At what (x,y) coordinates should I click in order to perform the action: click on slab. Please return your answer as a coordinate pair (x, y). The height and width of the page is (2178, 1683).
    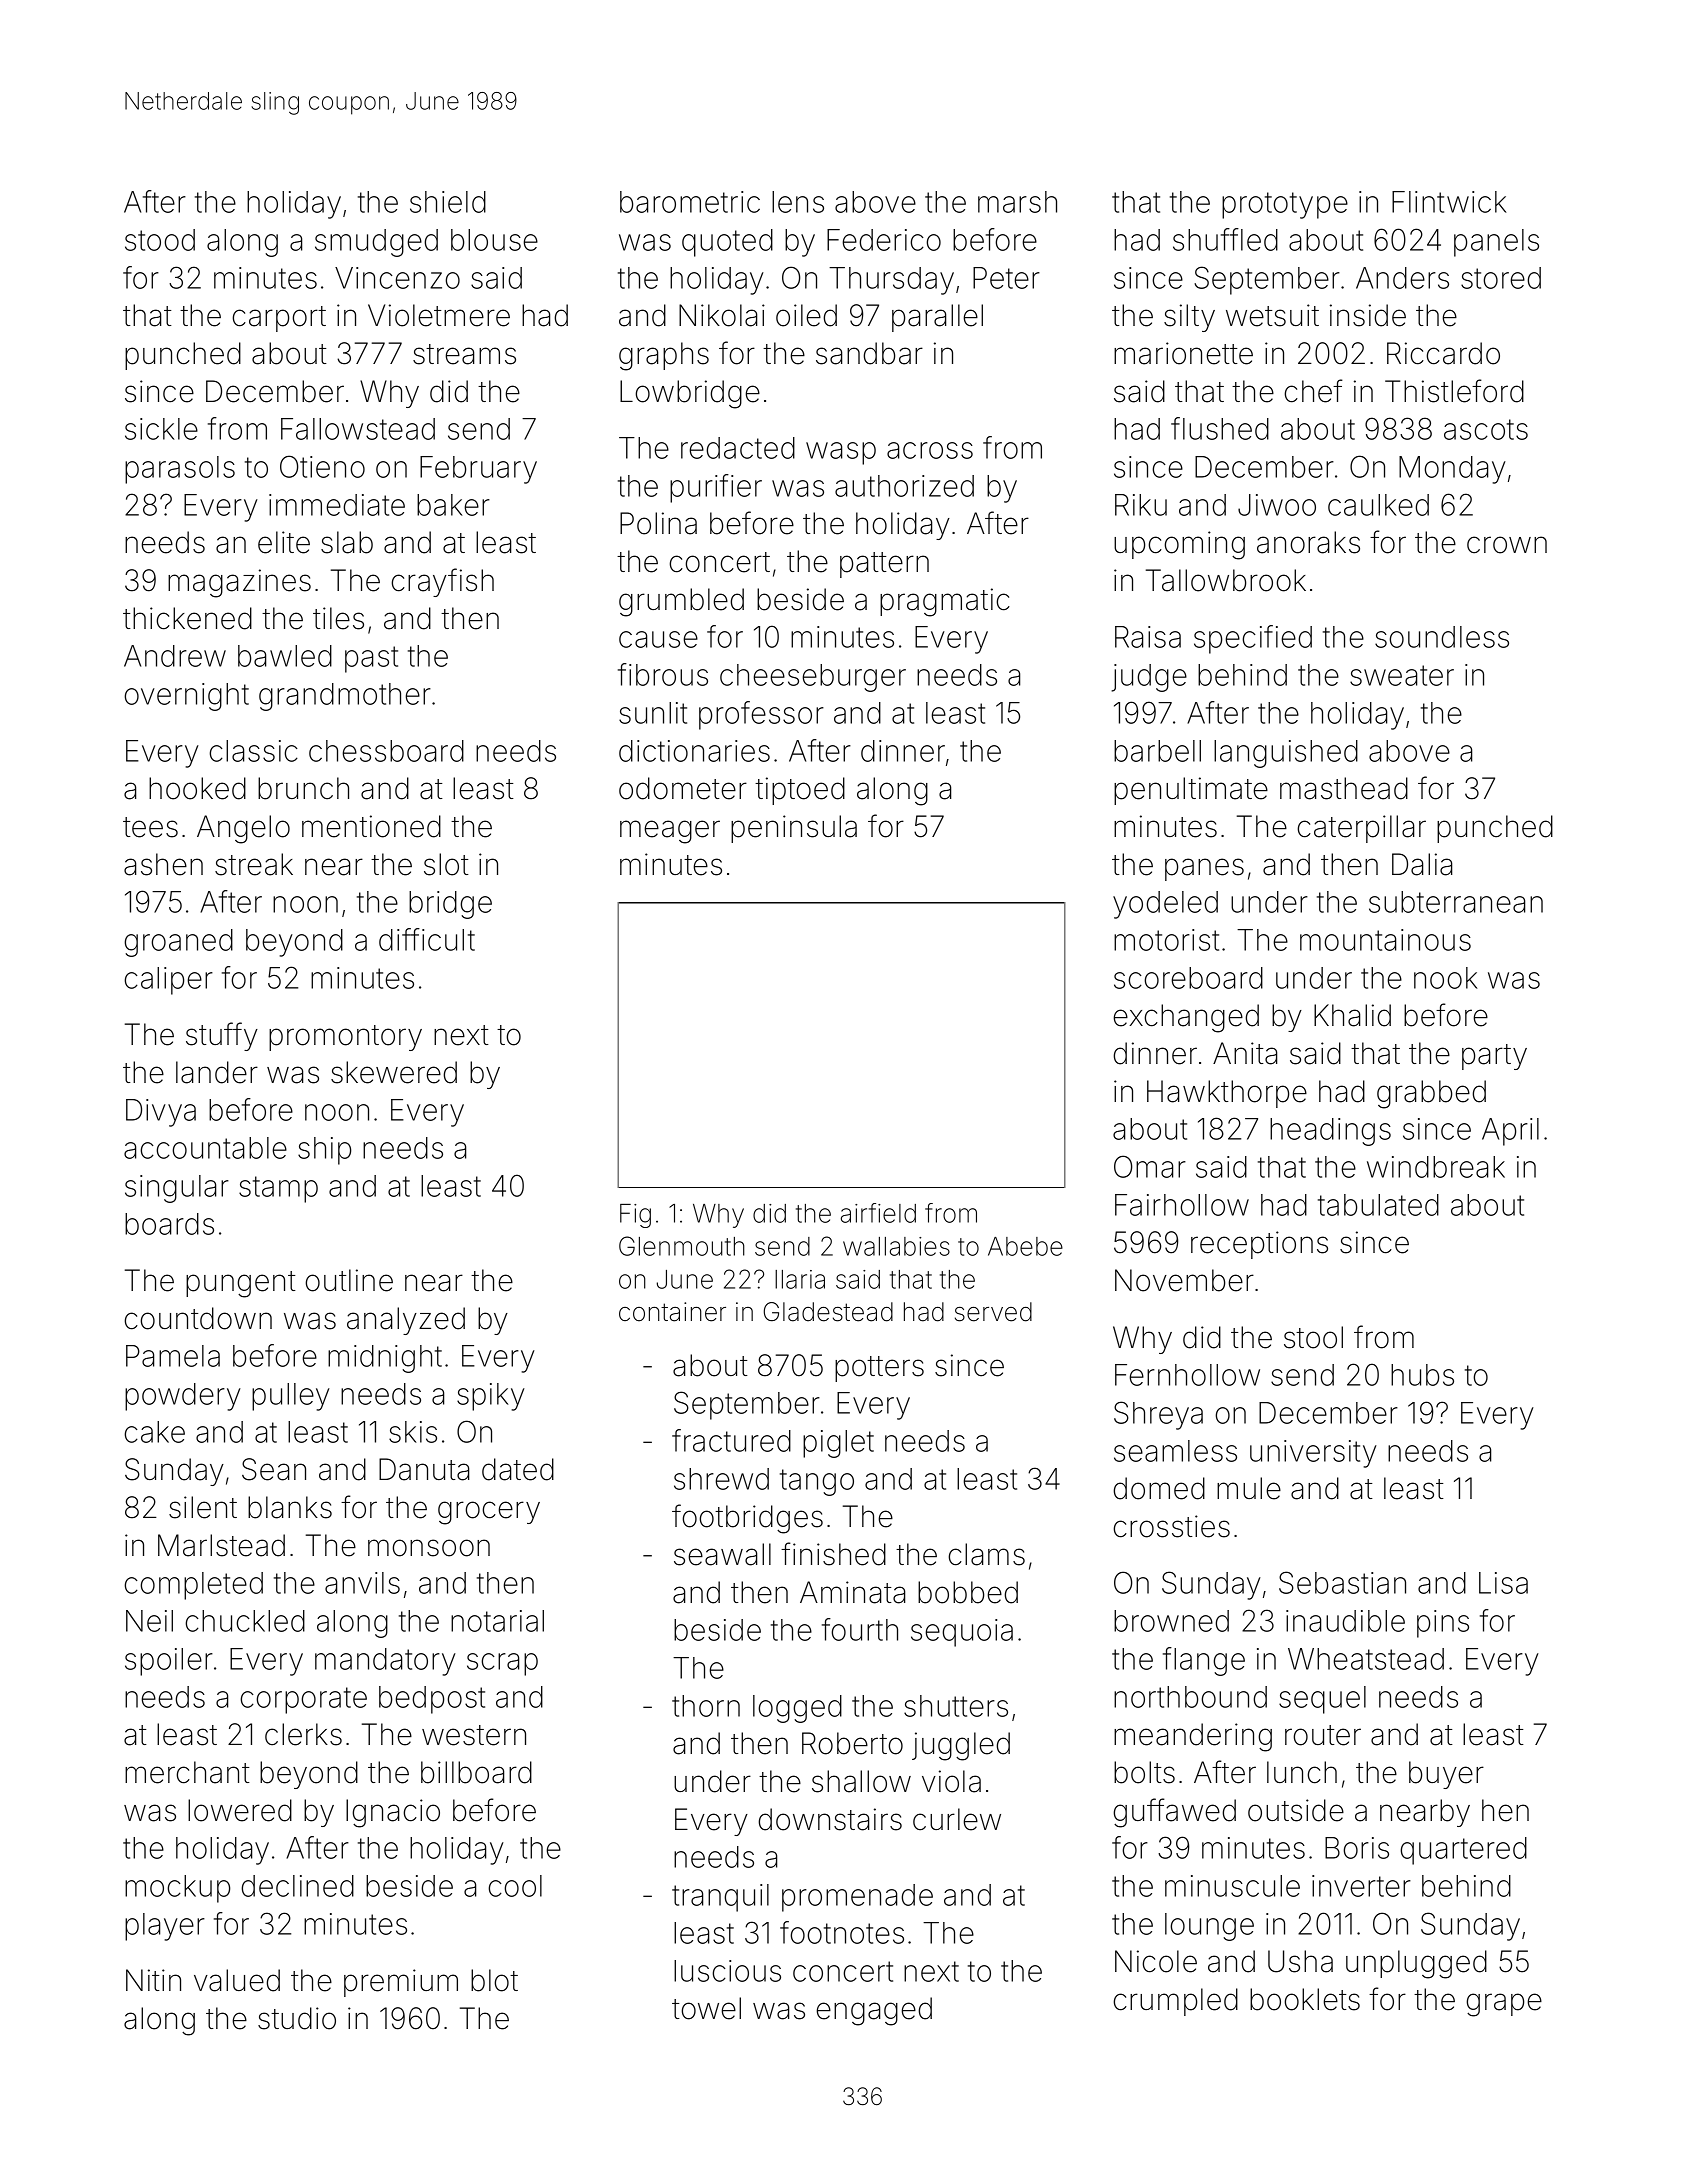
    Looking at the image, I should click on (347, 542).
